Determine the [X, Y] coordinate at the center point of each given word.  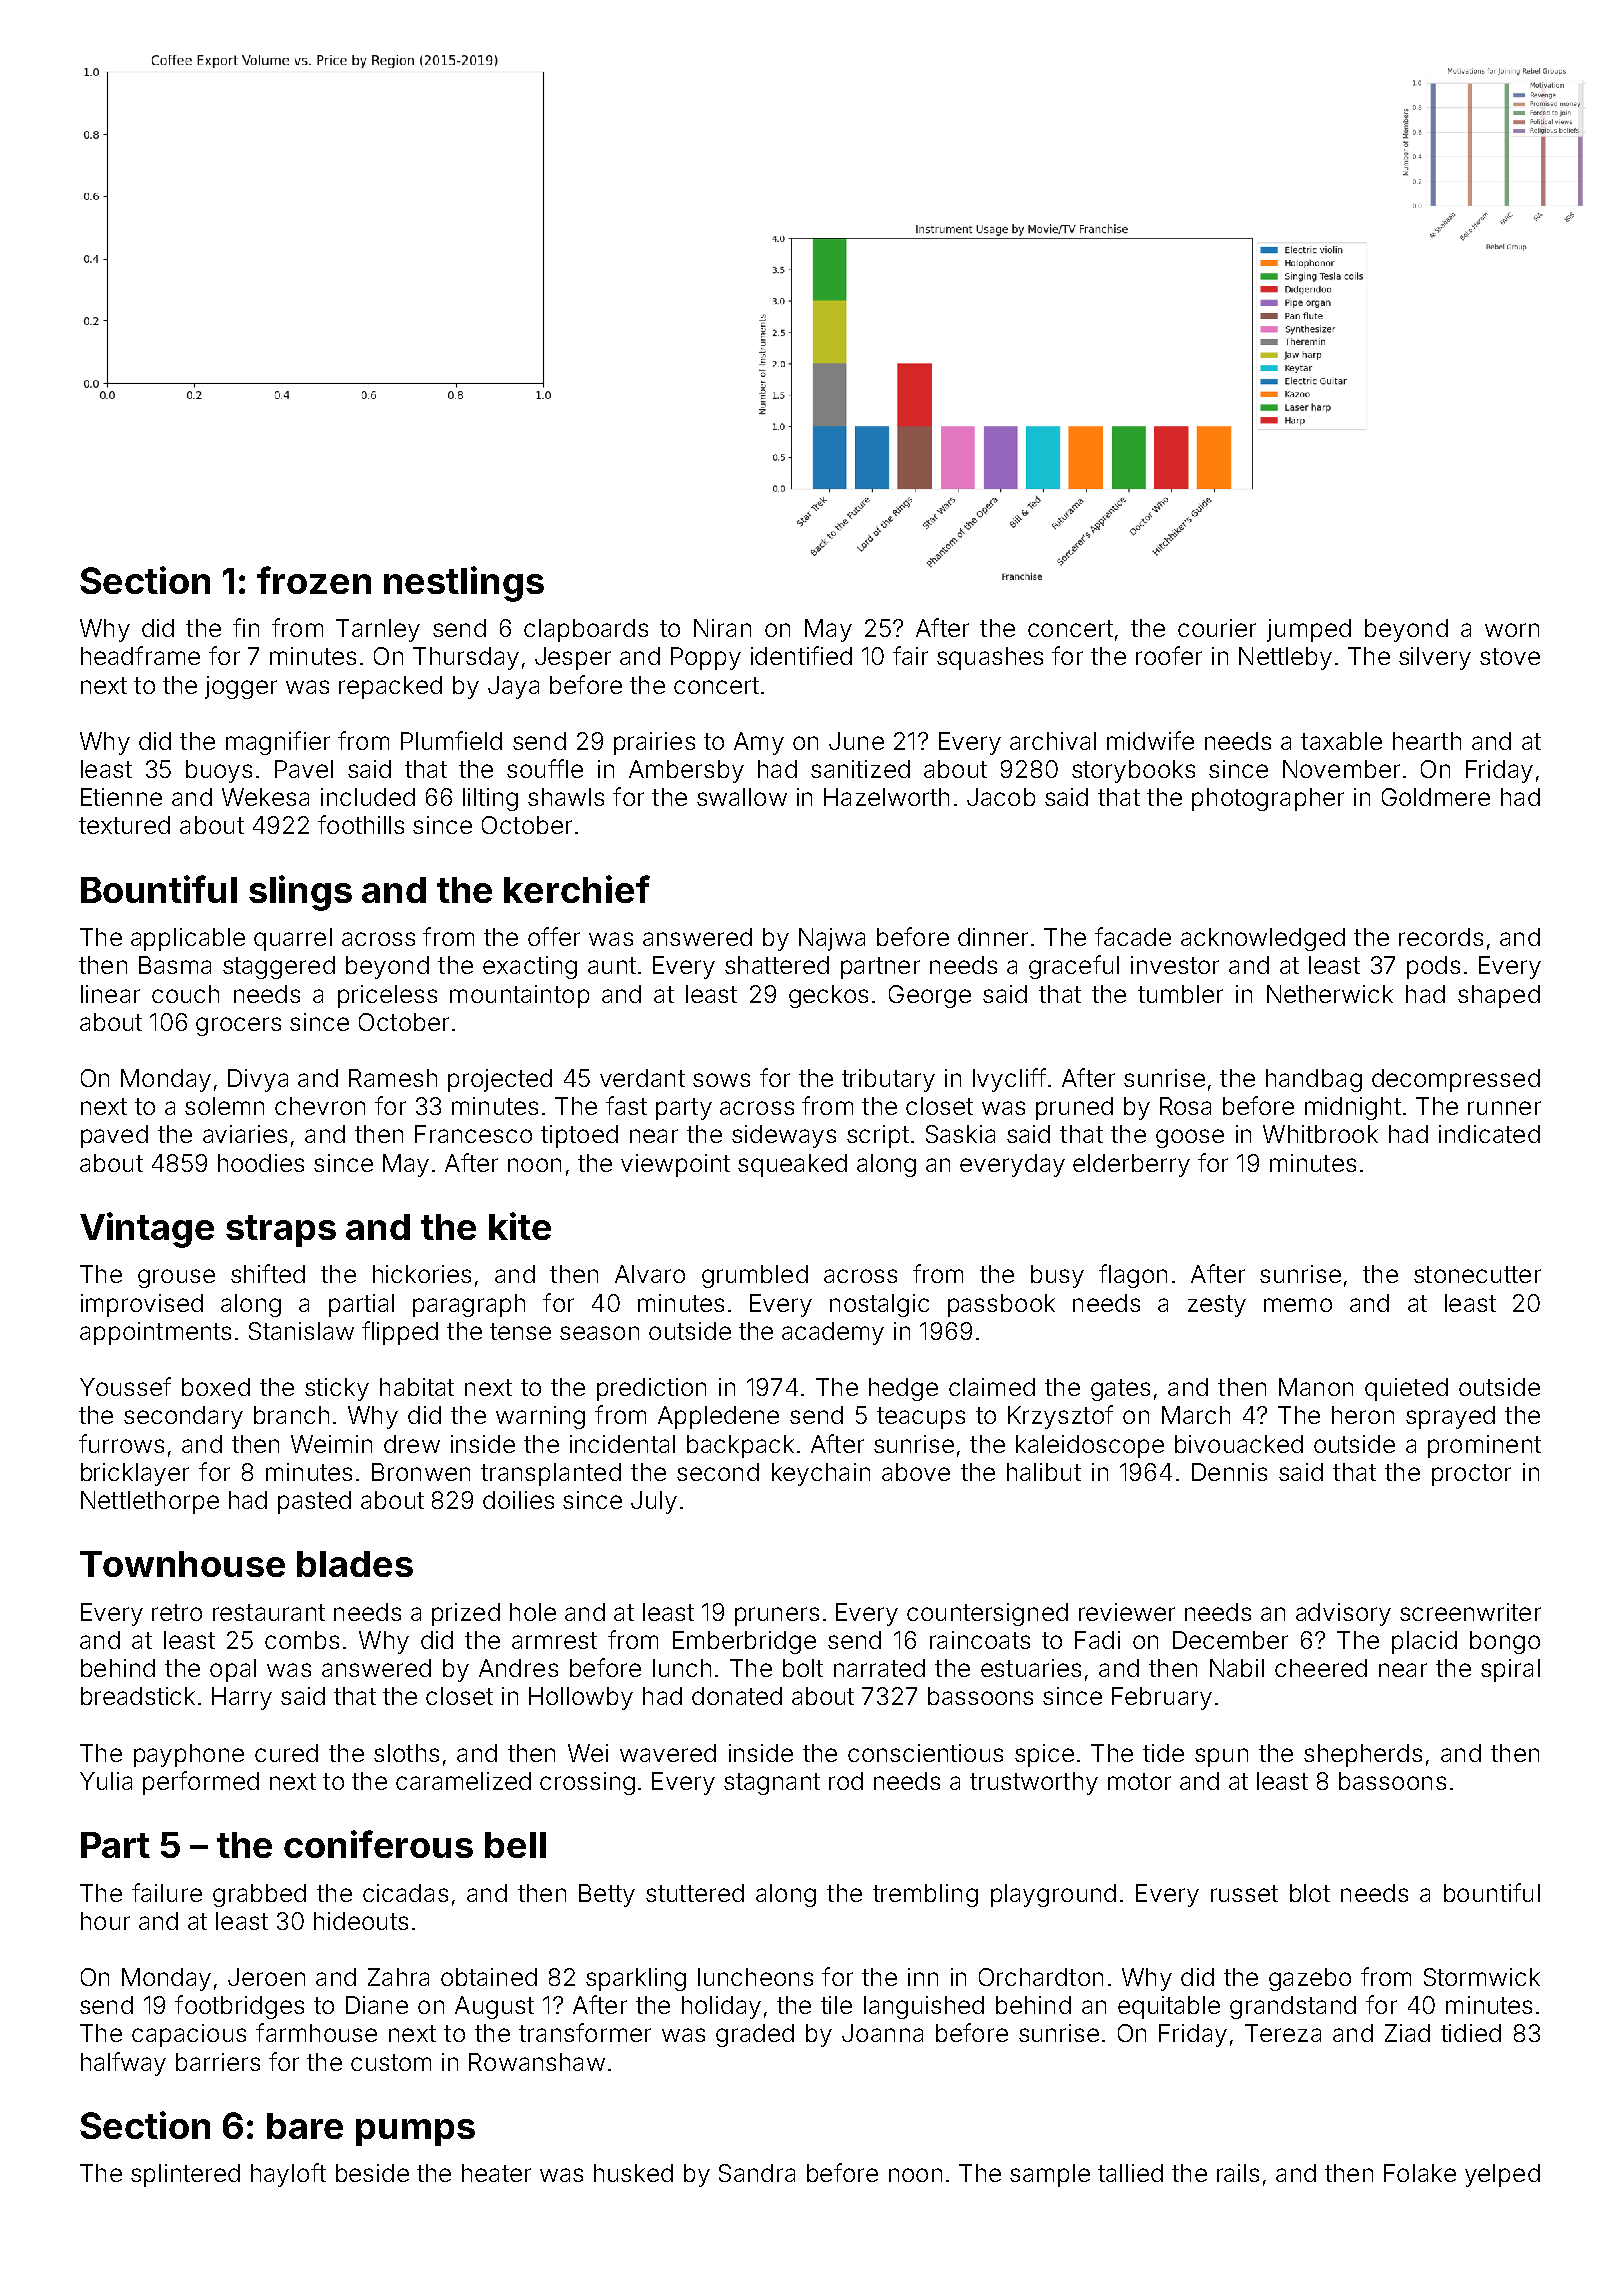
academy [833, 1333]
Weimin [331, 1444]
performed [201, 1783]
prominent [1484, 1446]
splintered [185, 2175]
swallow [742, 797]
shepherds [1363, 1755]
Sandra [757, 2173]
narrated [879, 1668]
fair [910, 655]
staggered [279, 967]
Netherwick [1330, 994]
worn [1512, 630]
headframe [140, 655]
